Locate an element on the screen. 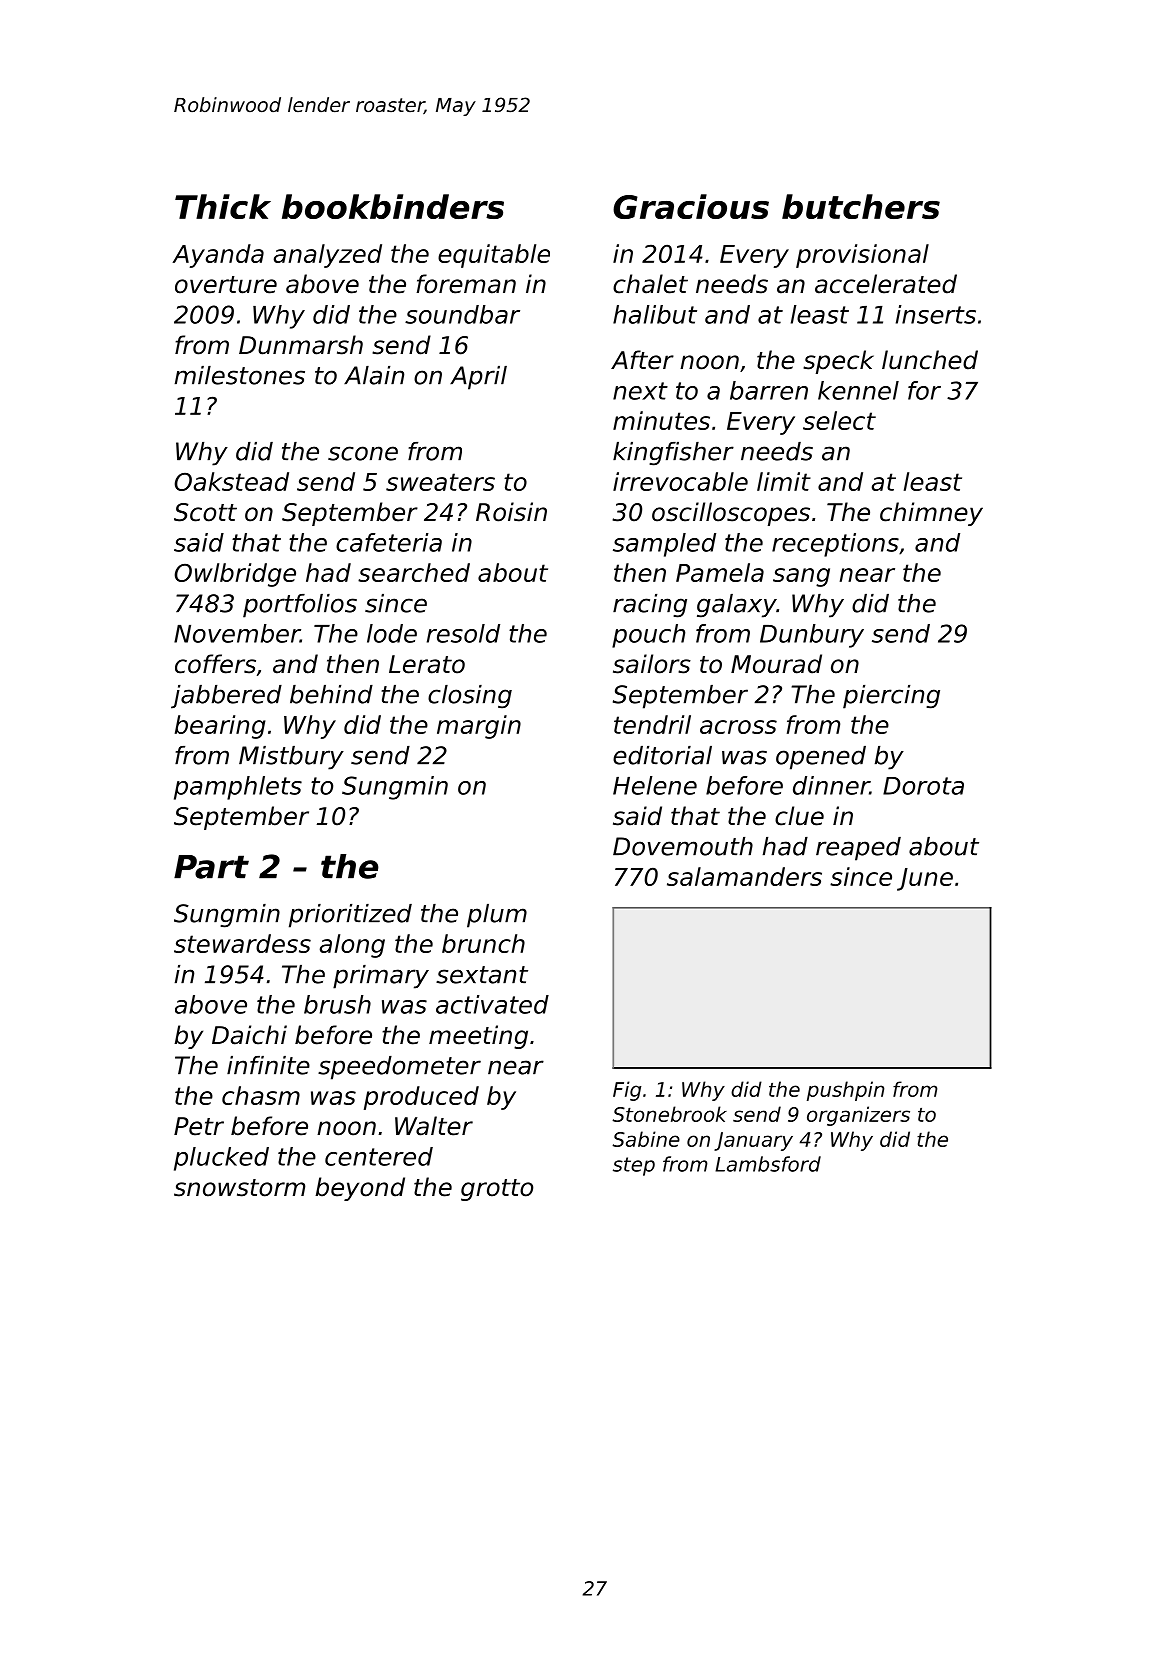  piercing is located at coordinates (891, 697).
